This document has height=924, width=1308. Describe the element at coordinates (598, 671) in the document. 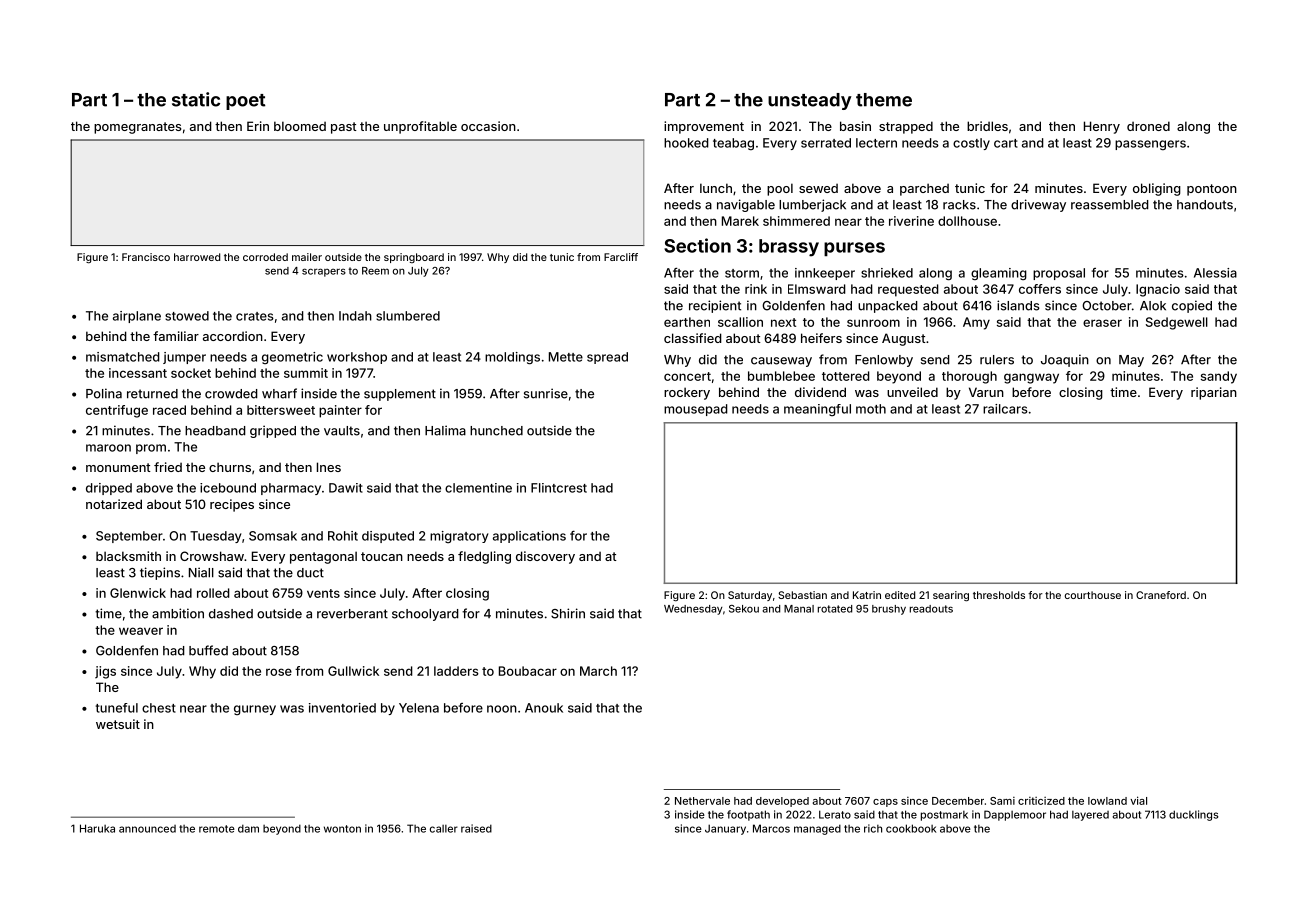

I see `March` at that location.
